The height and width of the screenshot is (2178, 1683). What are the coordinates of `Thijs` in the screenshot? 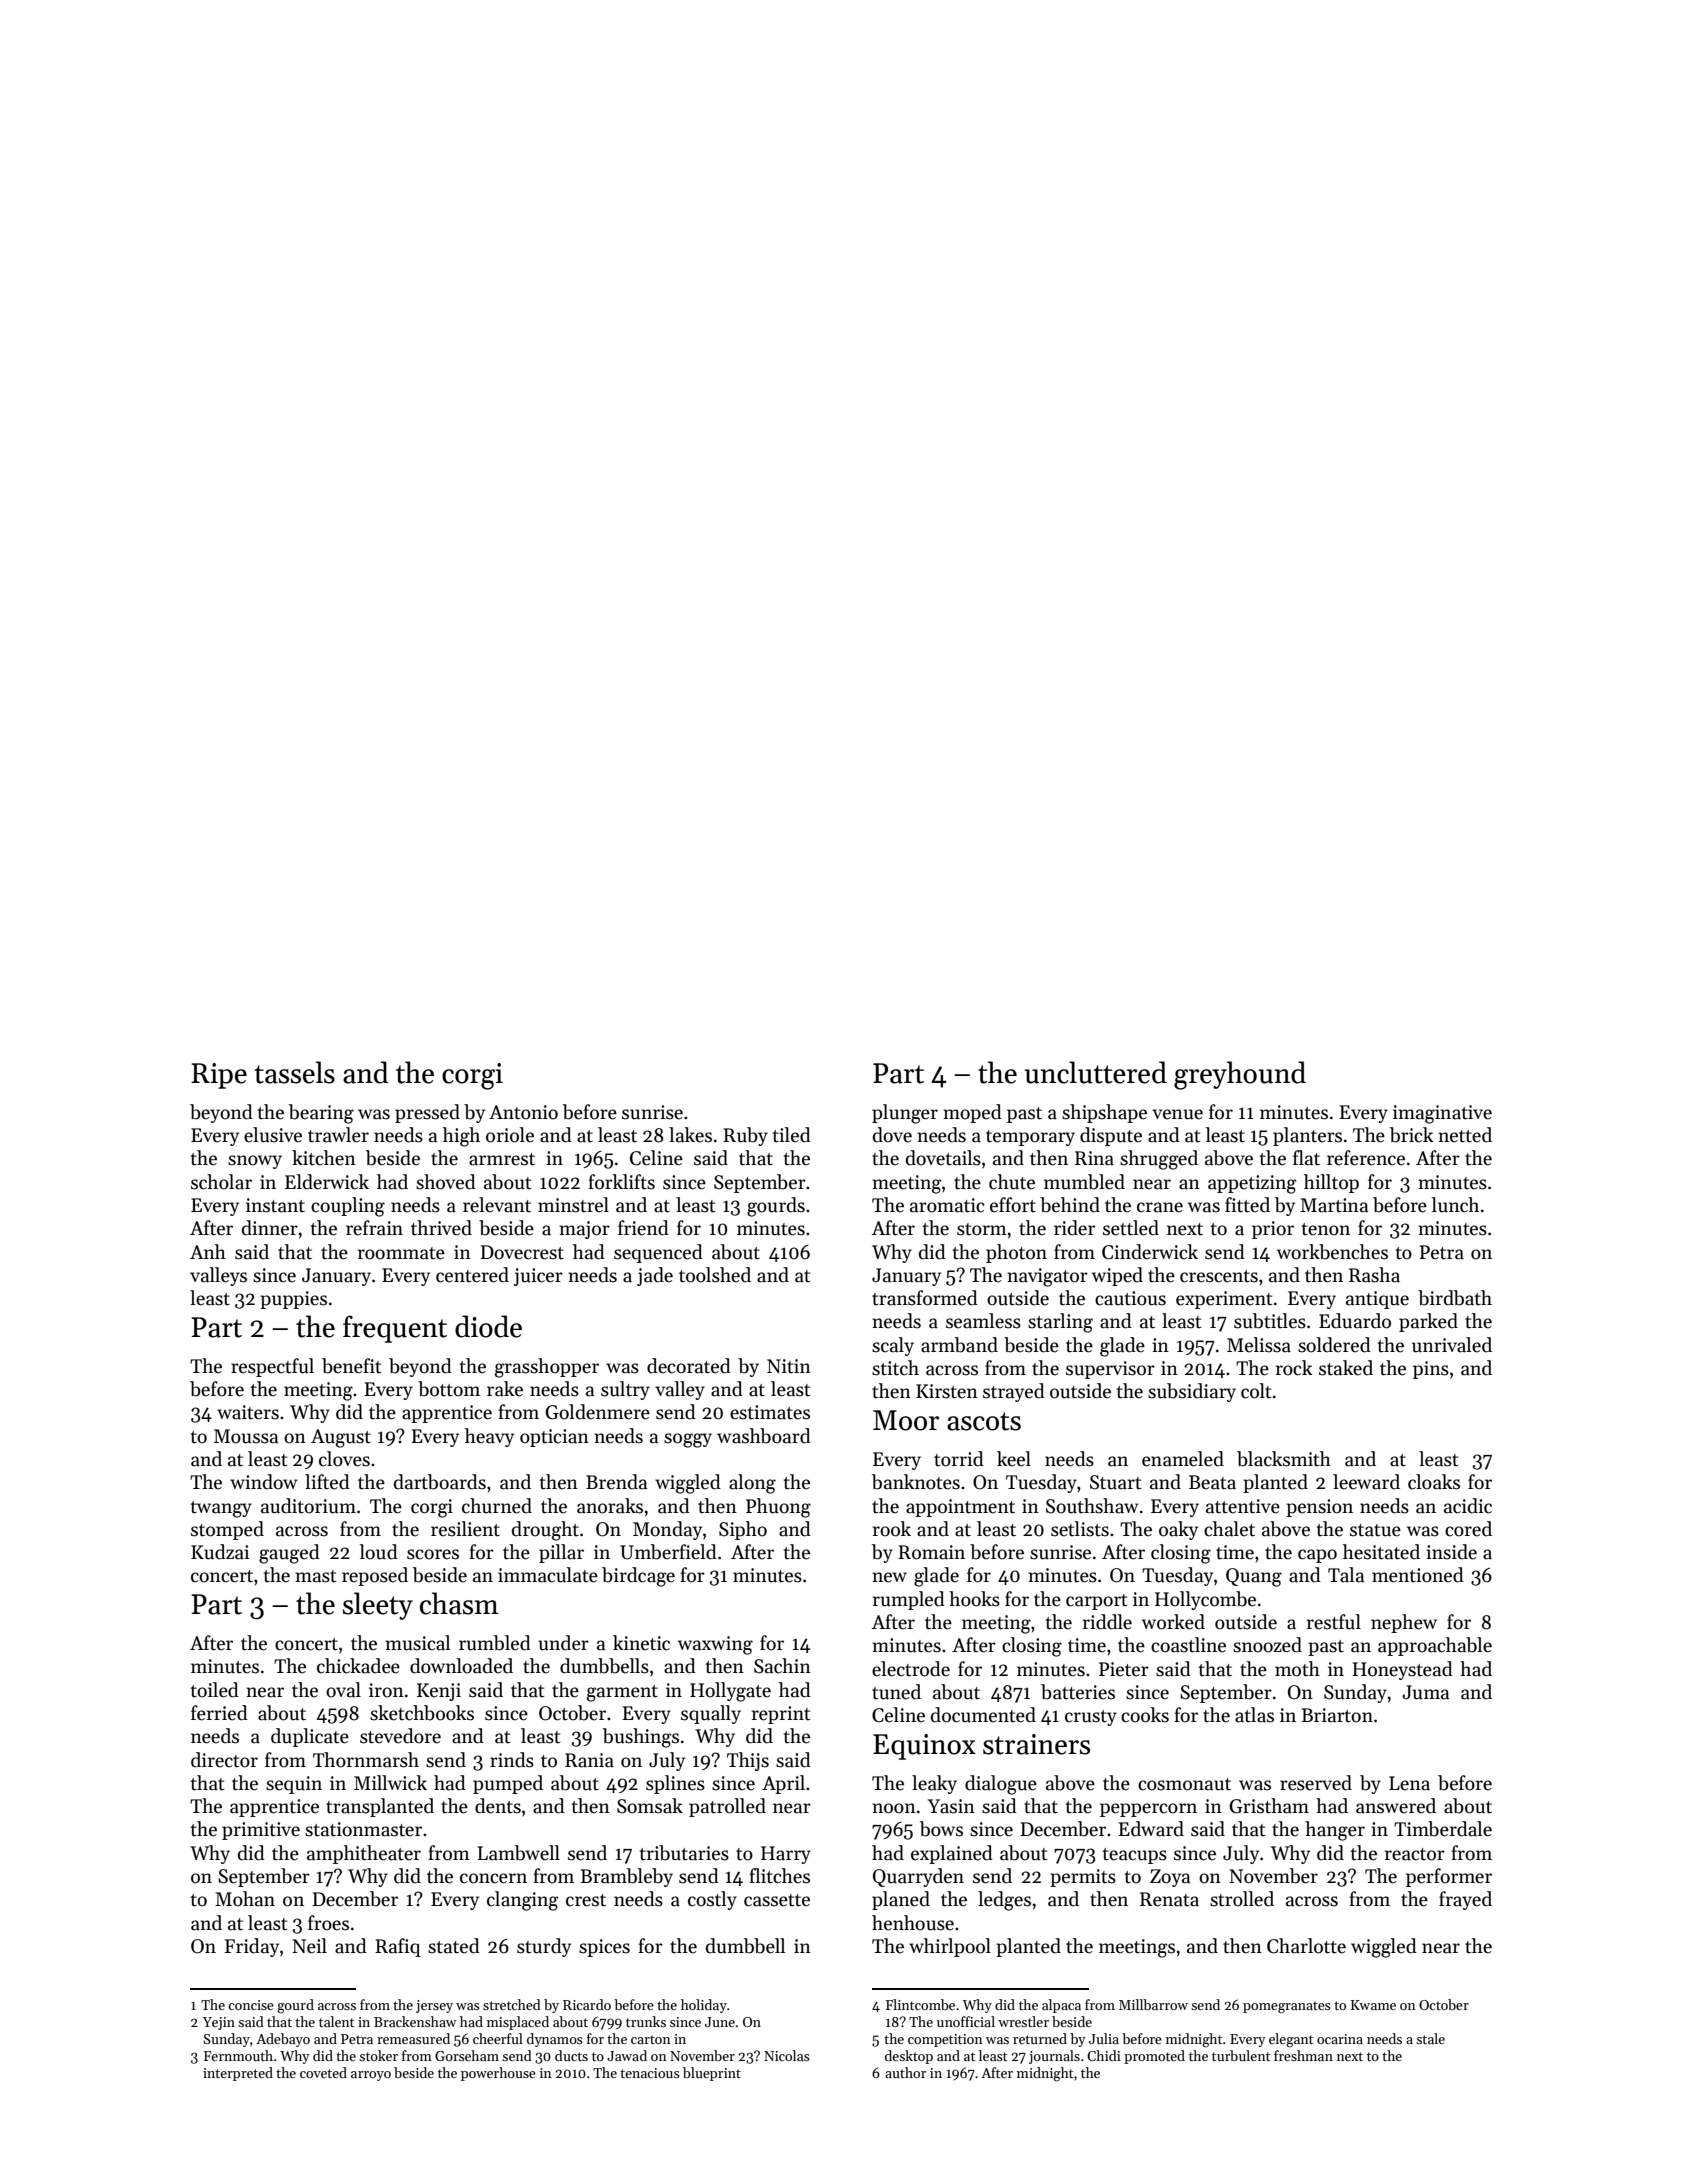 It's located at (748, 1761).
